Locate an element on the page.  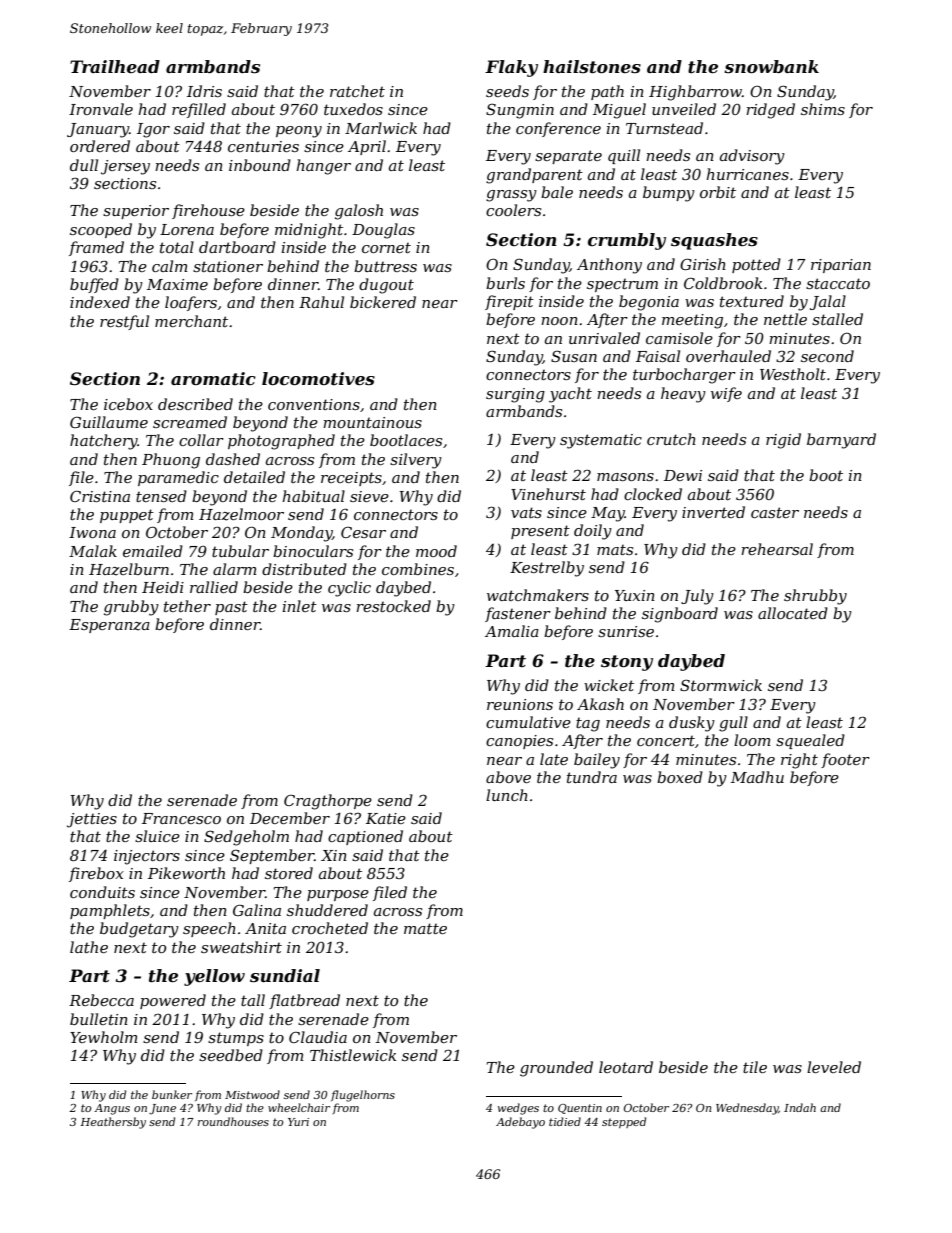
vats is located at coordinates (526, 512).
